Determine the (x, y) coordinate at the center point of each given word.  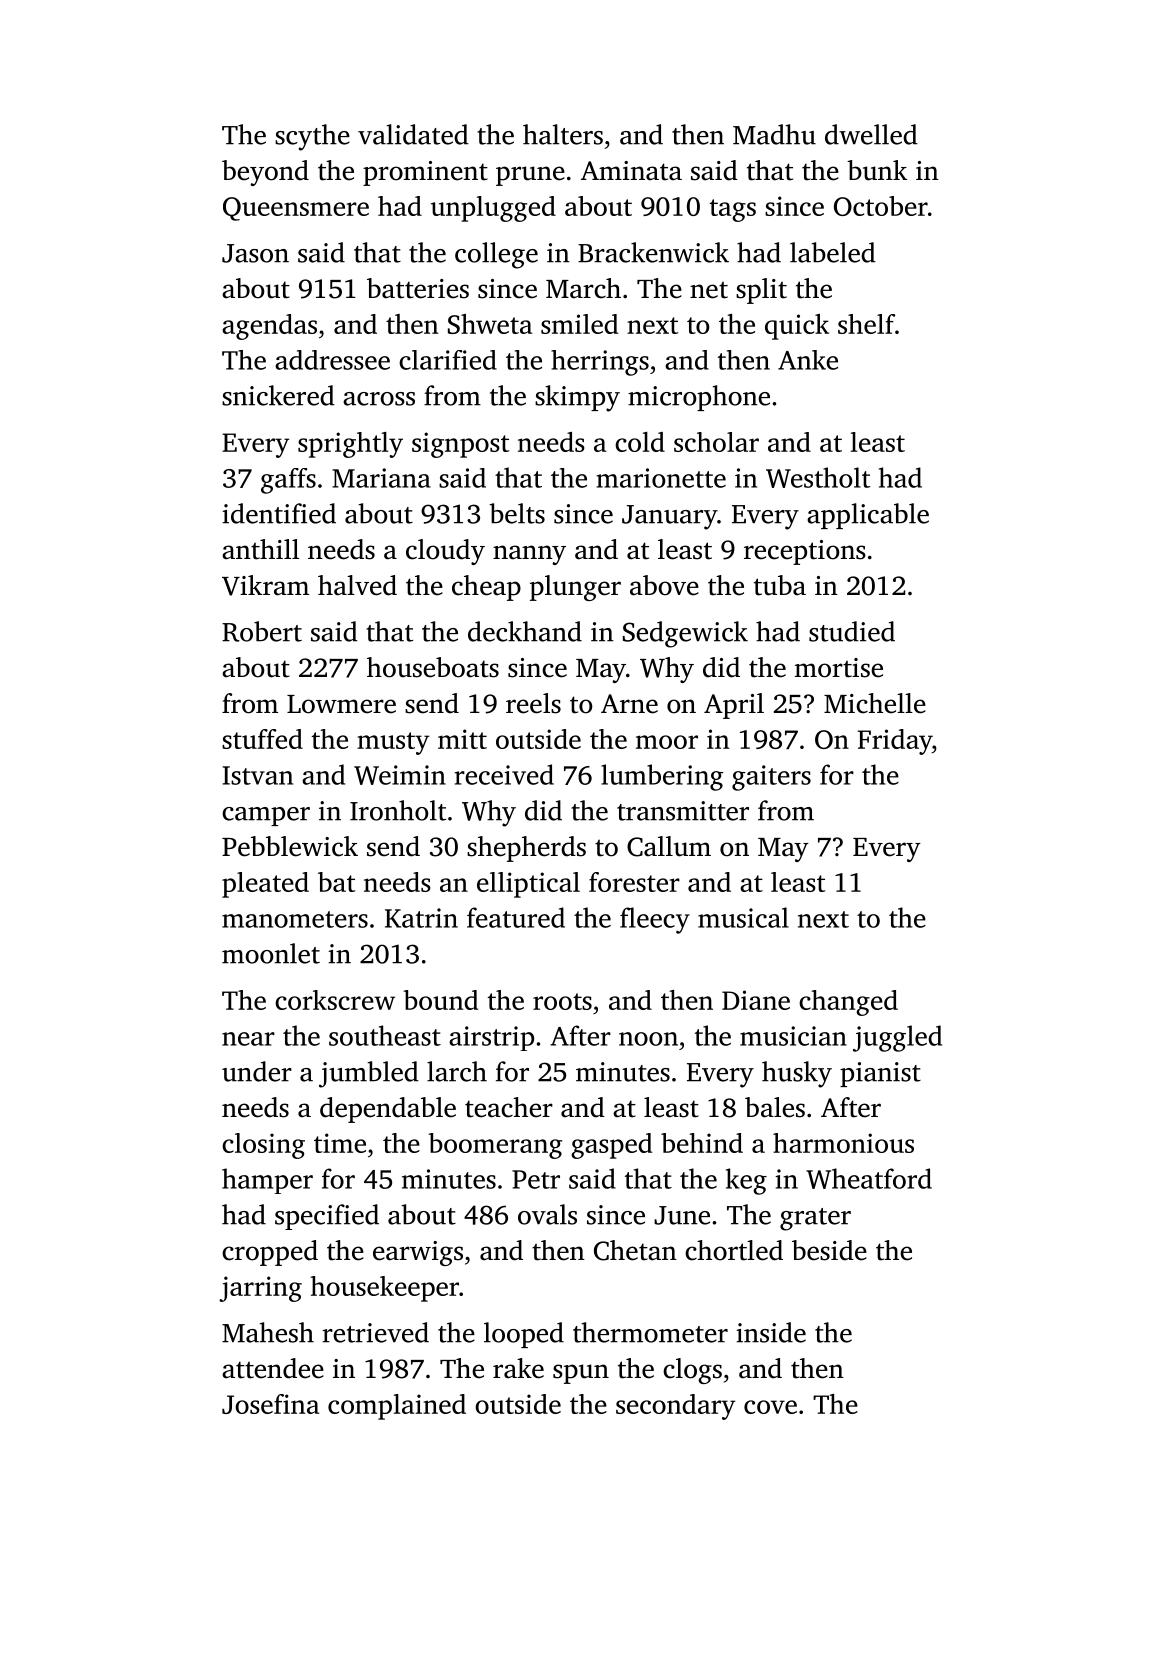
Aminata (631, 171)
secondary (676, 1407)
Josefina (270, 1404)
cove (770, 1407)
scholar (716, 442)
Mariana (381, 478)
